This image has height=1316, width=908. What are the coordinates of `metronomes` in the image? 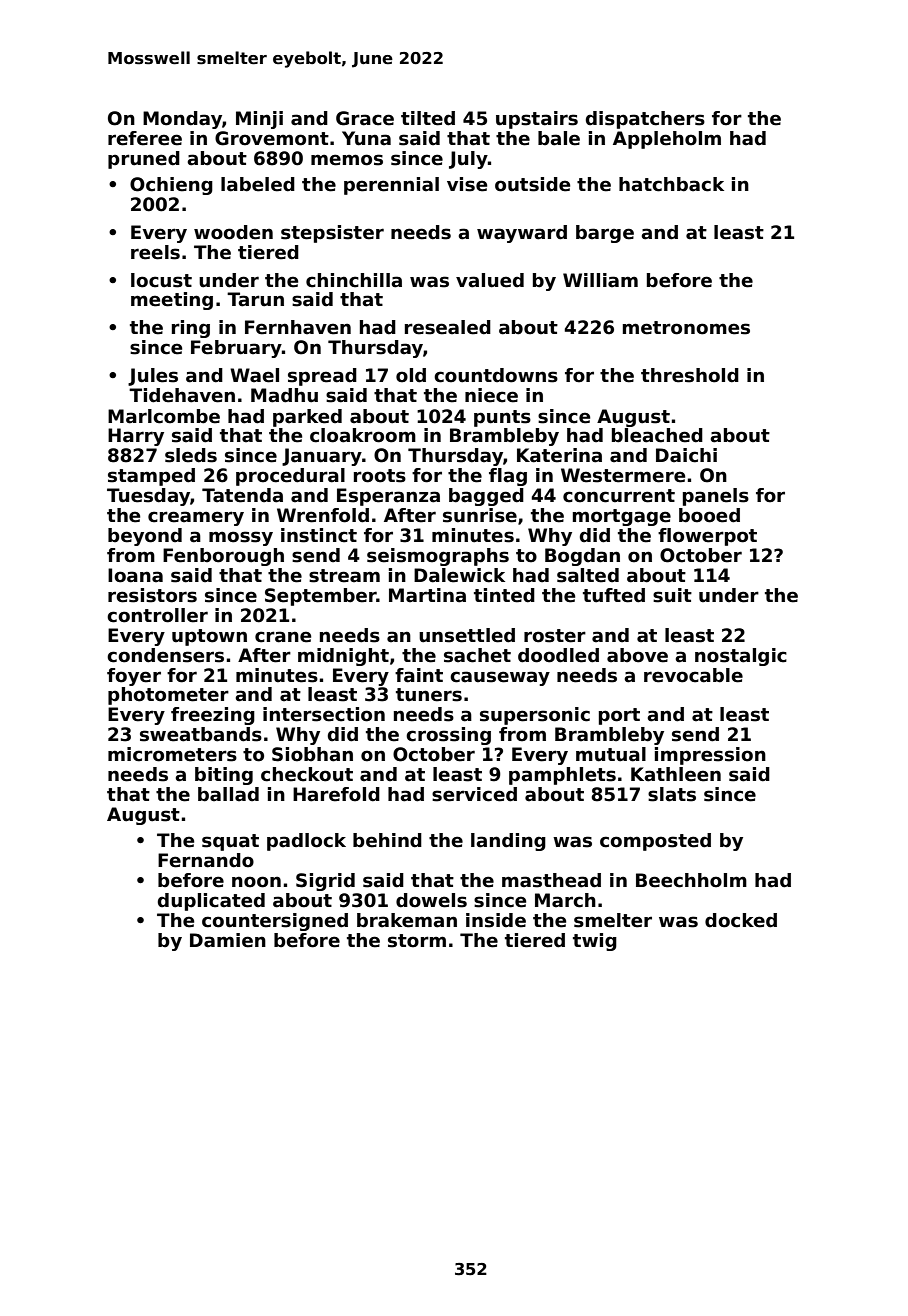 It's located at (686, 328).
